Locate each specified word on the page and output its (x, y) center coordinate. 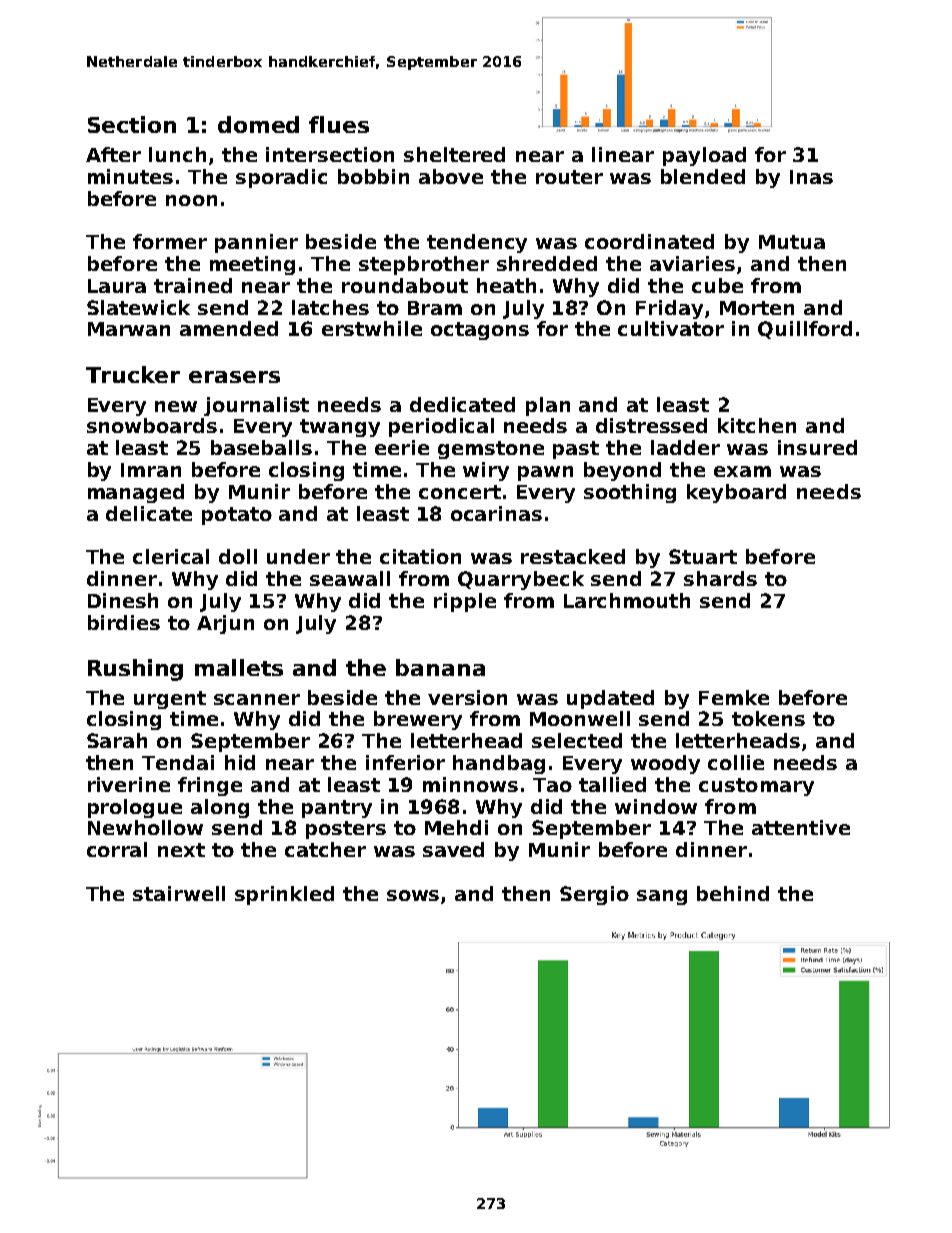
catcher (325, 849)
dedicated (462, 404)
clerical (171, 556)
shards (720, 578)
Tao (552, 785)
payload (704, 156)
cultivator (671, 328)
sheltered (454, 154)
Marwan (129, 329)
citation (420, 556)
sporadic (281, 178)
